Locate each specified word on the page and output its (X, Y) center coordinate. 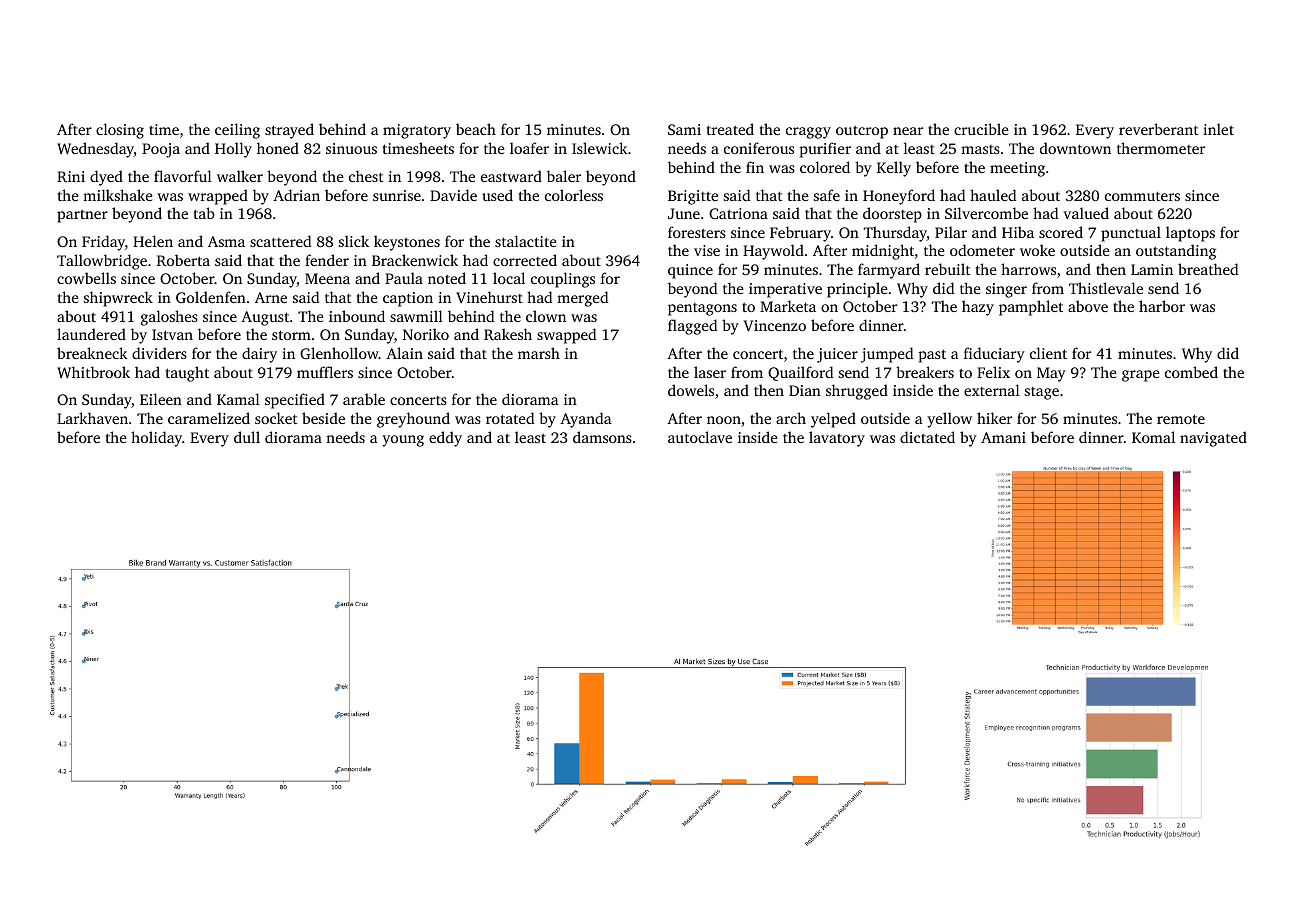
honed (278, 148)
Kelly (894, 169)
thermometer (1161, 148)
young (403, 441)
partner (82, 216)
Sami (684, 129)
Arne (271, 297)
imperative (785, 290)
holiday (156, 439)
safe (827, 195)
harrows (1028, 269)
